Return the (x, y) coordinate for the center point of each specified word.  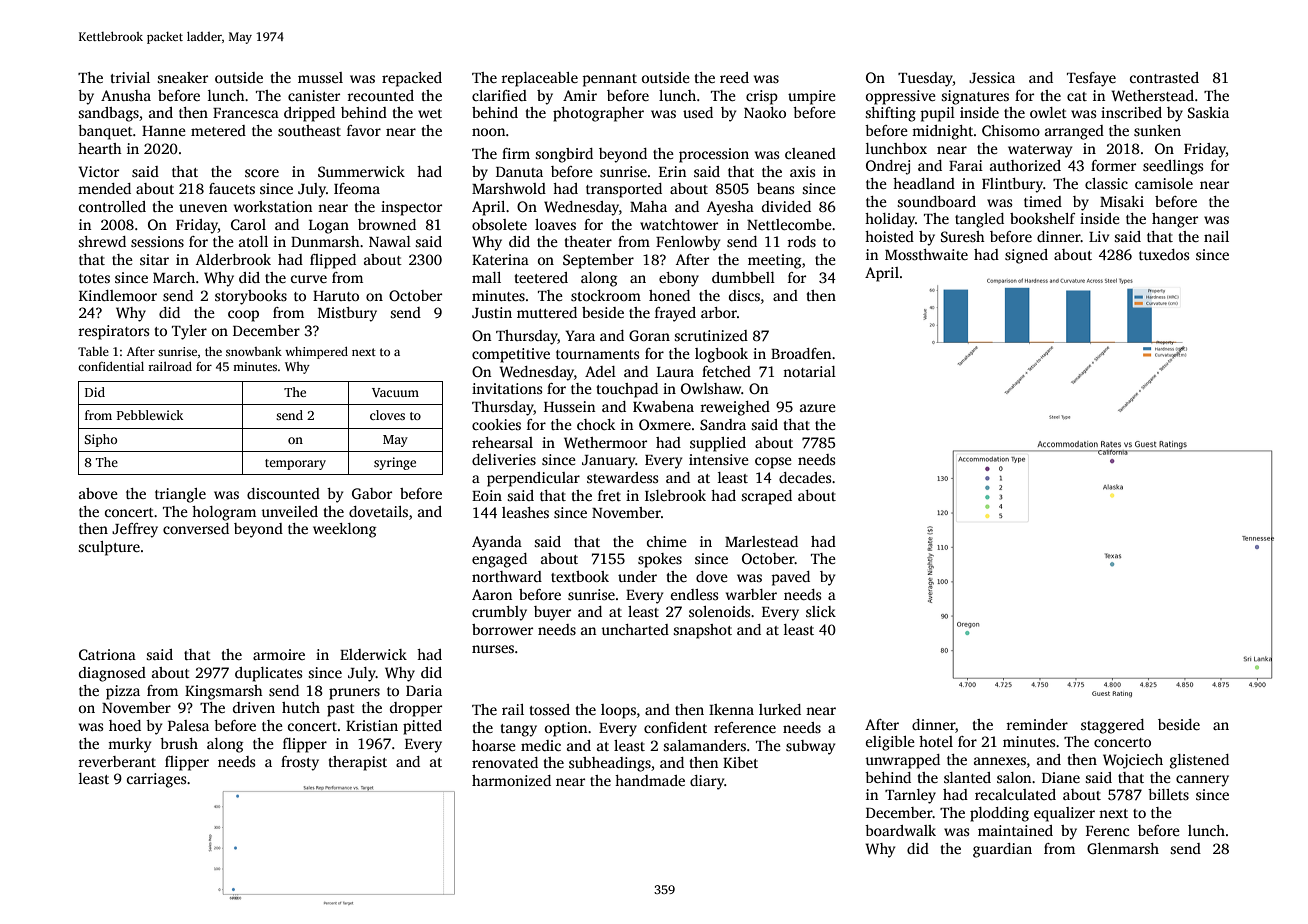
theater (588, 241)
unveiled (289, 511)
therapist (358, 763)
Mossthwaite (926, 254)
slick (821, 611)
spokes (660, 560)
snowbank (254, 351)
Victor (98, 171)
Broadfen (801, 353)
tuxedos (1164, 254)
